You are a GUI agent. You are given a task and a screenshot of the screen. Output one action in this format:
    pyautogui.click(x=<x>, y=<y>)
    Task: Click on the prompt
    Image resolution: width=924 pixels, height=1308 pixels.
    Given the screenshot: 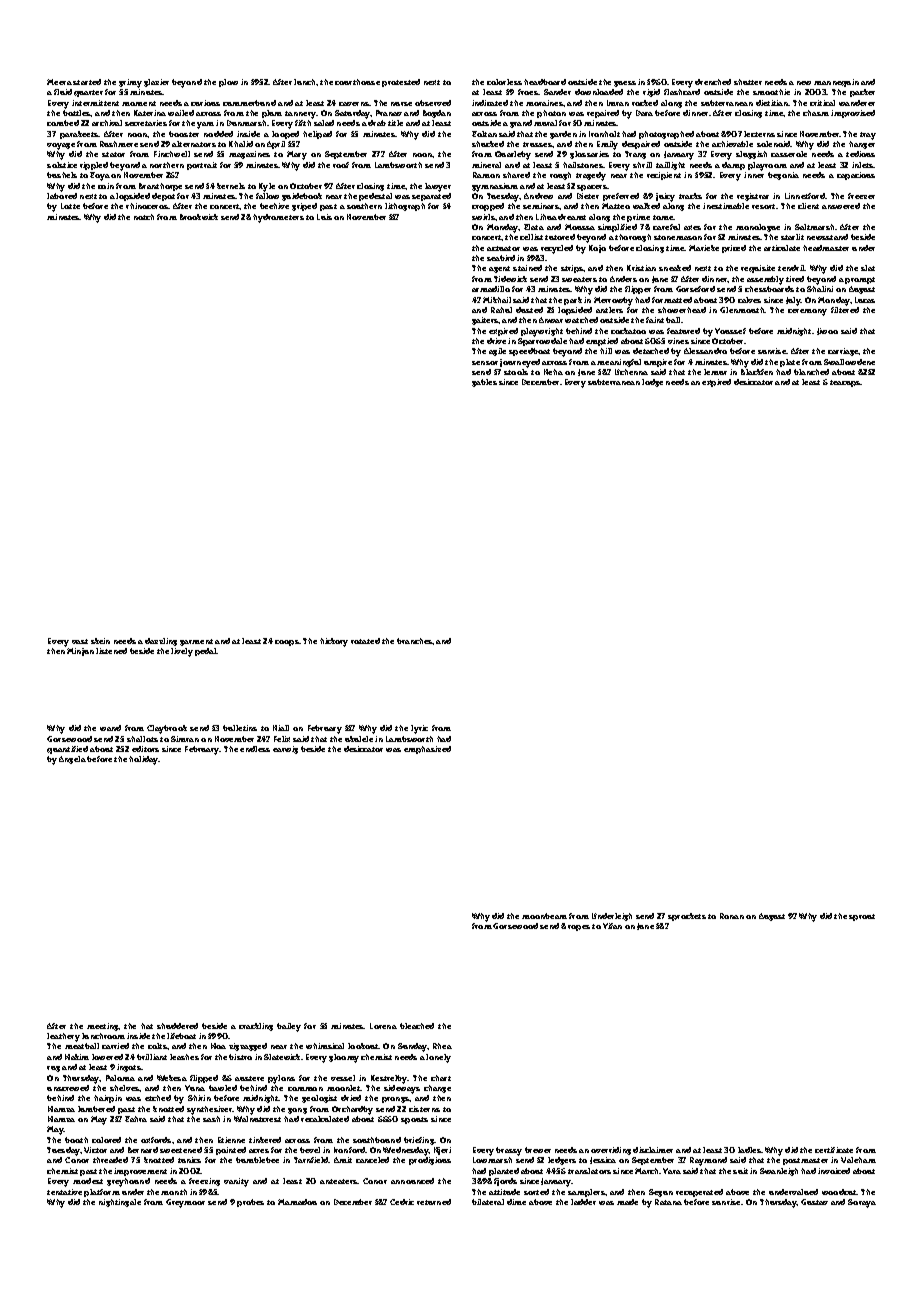 What is the action you would take?
    pyautogui.click(x=860, y=280)
